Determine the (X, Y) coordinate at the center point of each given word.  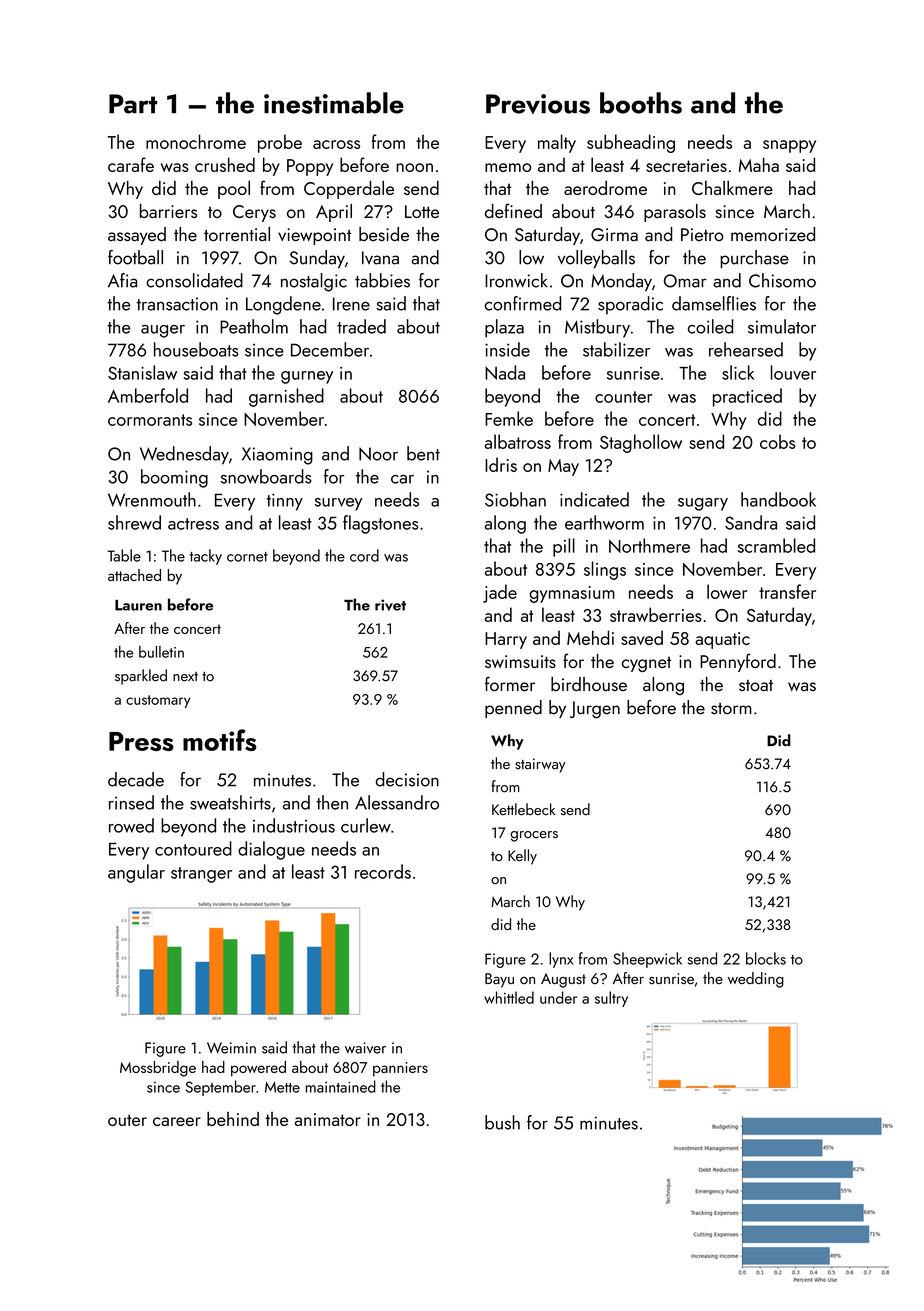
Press (141, 741)
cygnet (646, 664)
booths (641, 103)
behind (233, 1119)
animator (328, 1119)
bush (502, 1122)
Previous (538, 104)
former (510, 684)
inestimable (334, 103)
